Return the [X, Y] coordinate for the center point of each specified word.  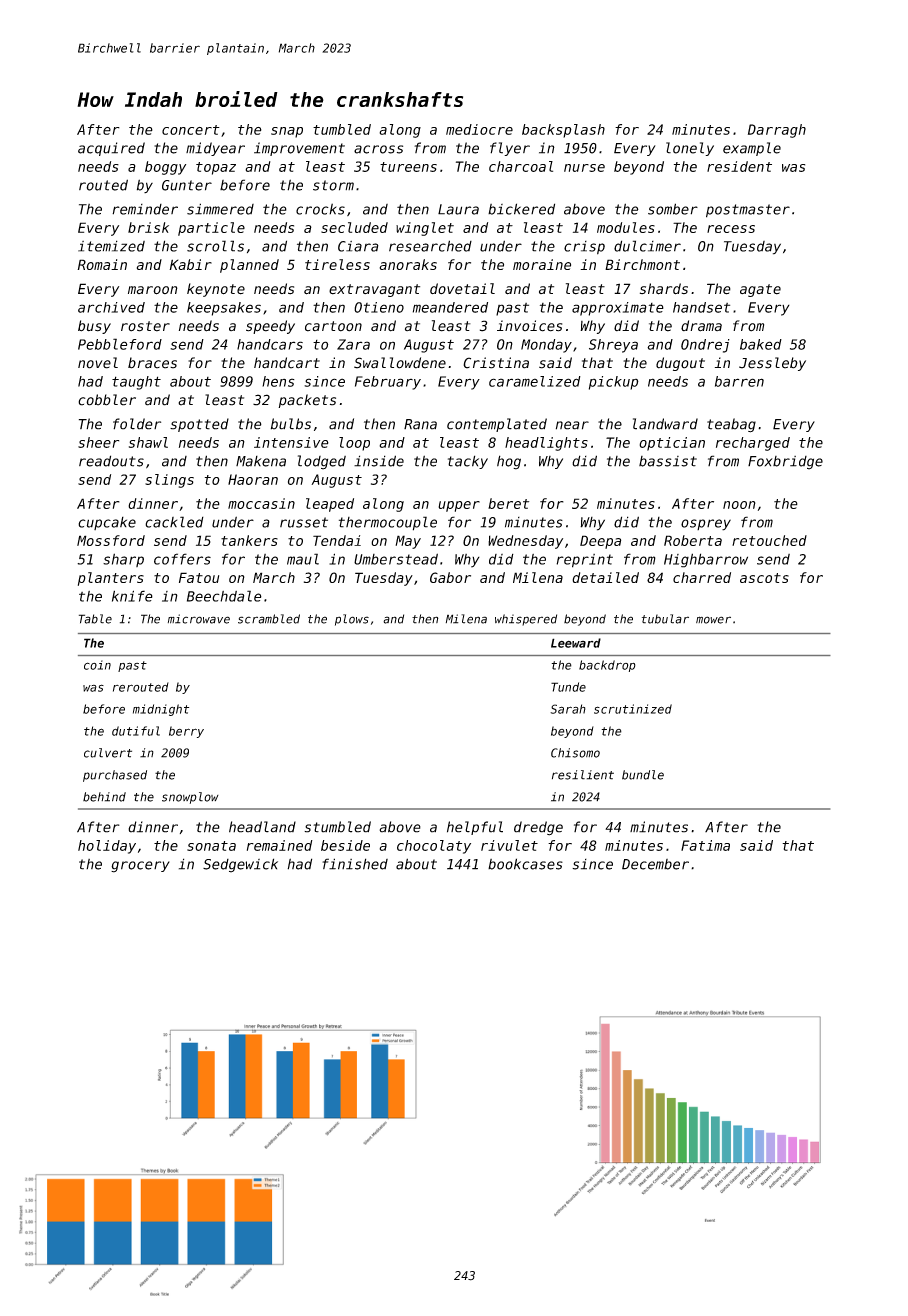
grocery [140, 867]
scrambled [269, 619]
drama [701, 326]
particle [211, 229]
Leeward [576, 643]
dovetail [462, 289]
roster [145, 326]
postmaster [748, 211]
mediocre [479, 129]
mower [713, 620]
